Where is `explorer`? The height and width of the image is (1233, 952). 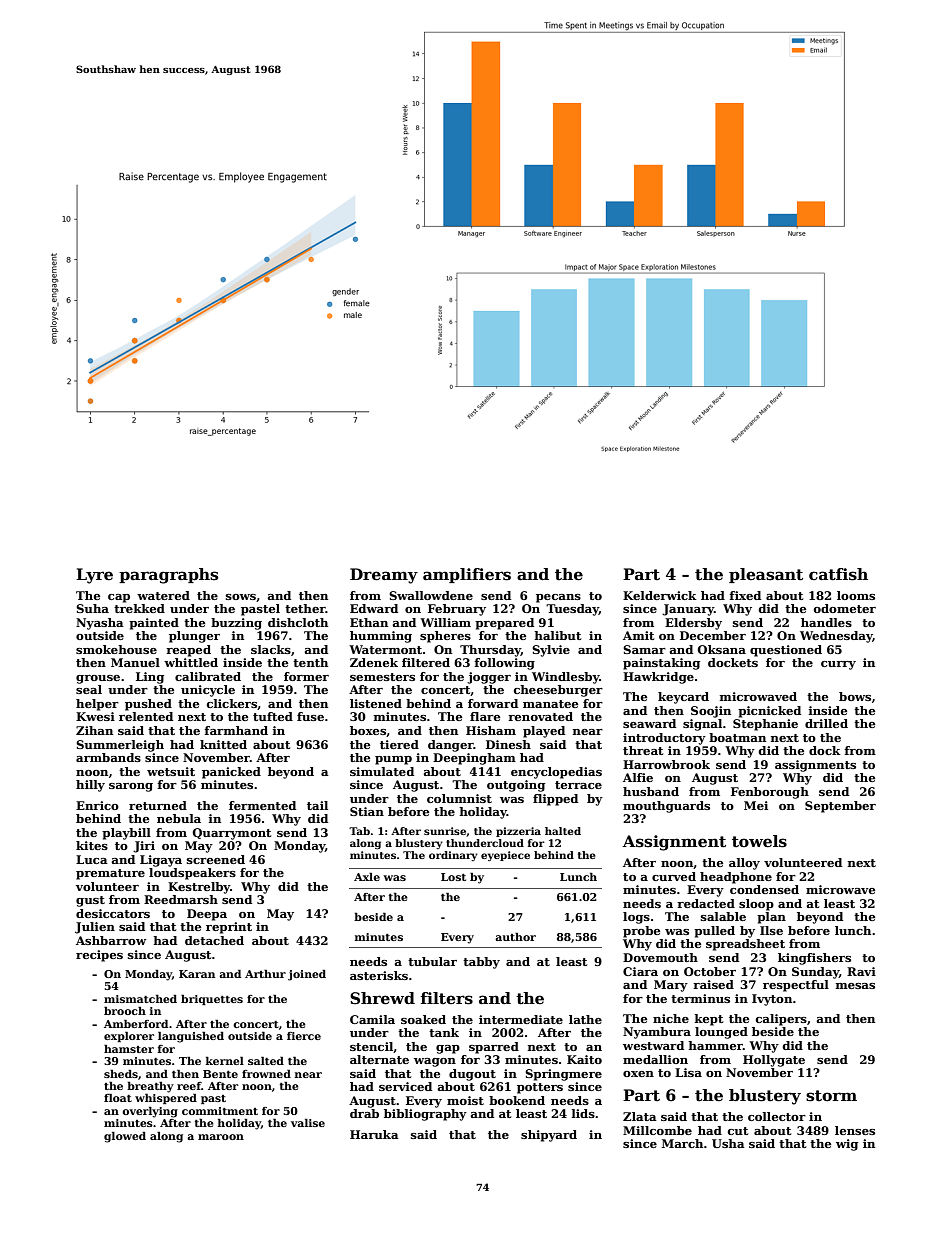 explorer is located at coordinates (129, 1036).
